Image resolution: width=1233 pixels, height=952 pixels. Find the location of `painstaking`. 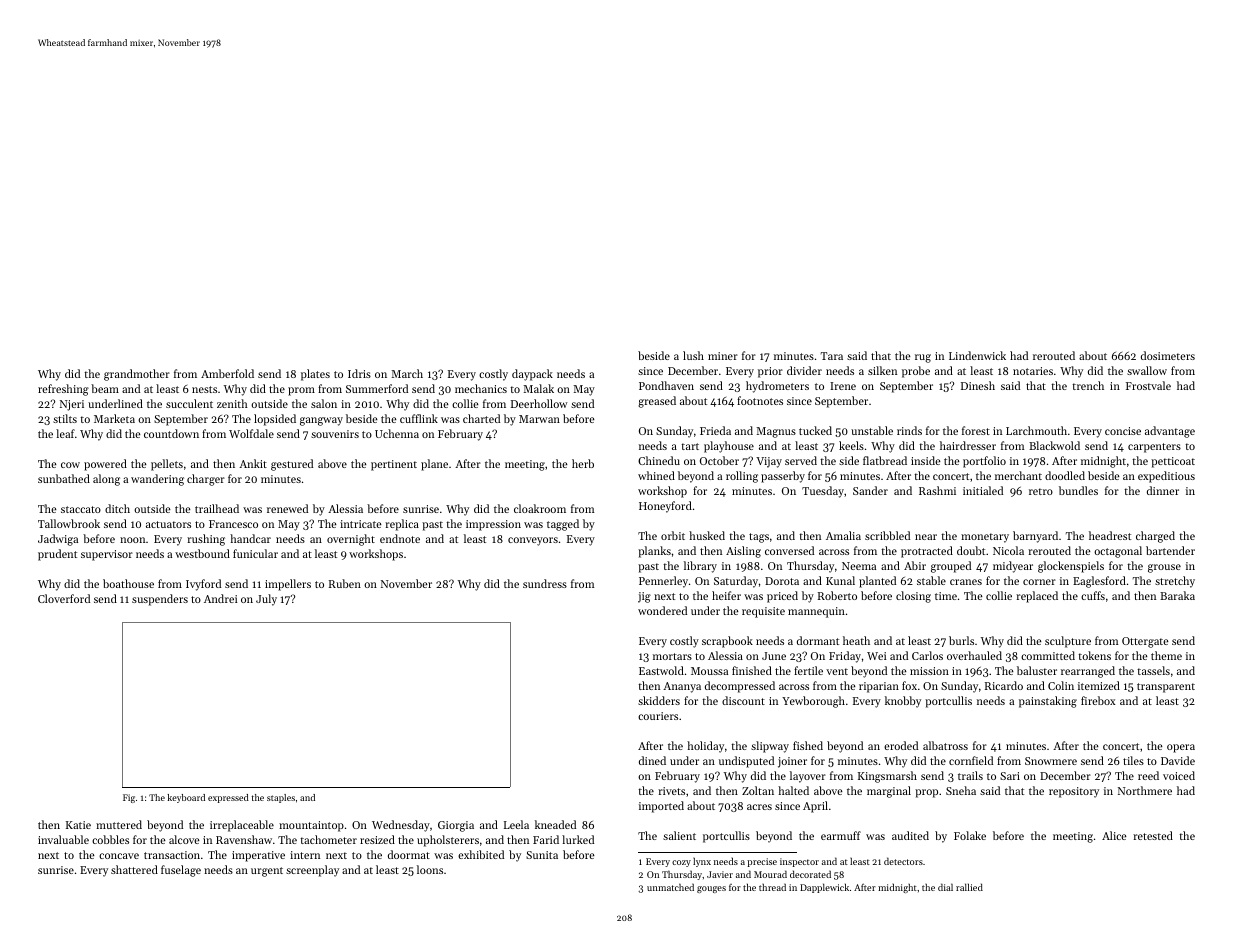

painstaking is located at coordinates (1048, 702).
